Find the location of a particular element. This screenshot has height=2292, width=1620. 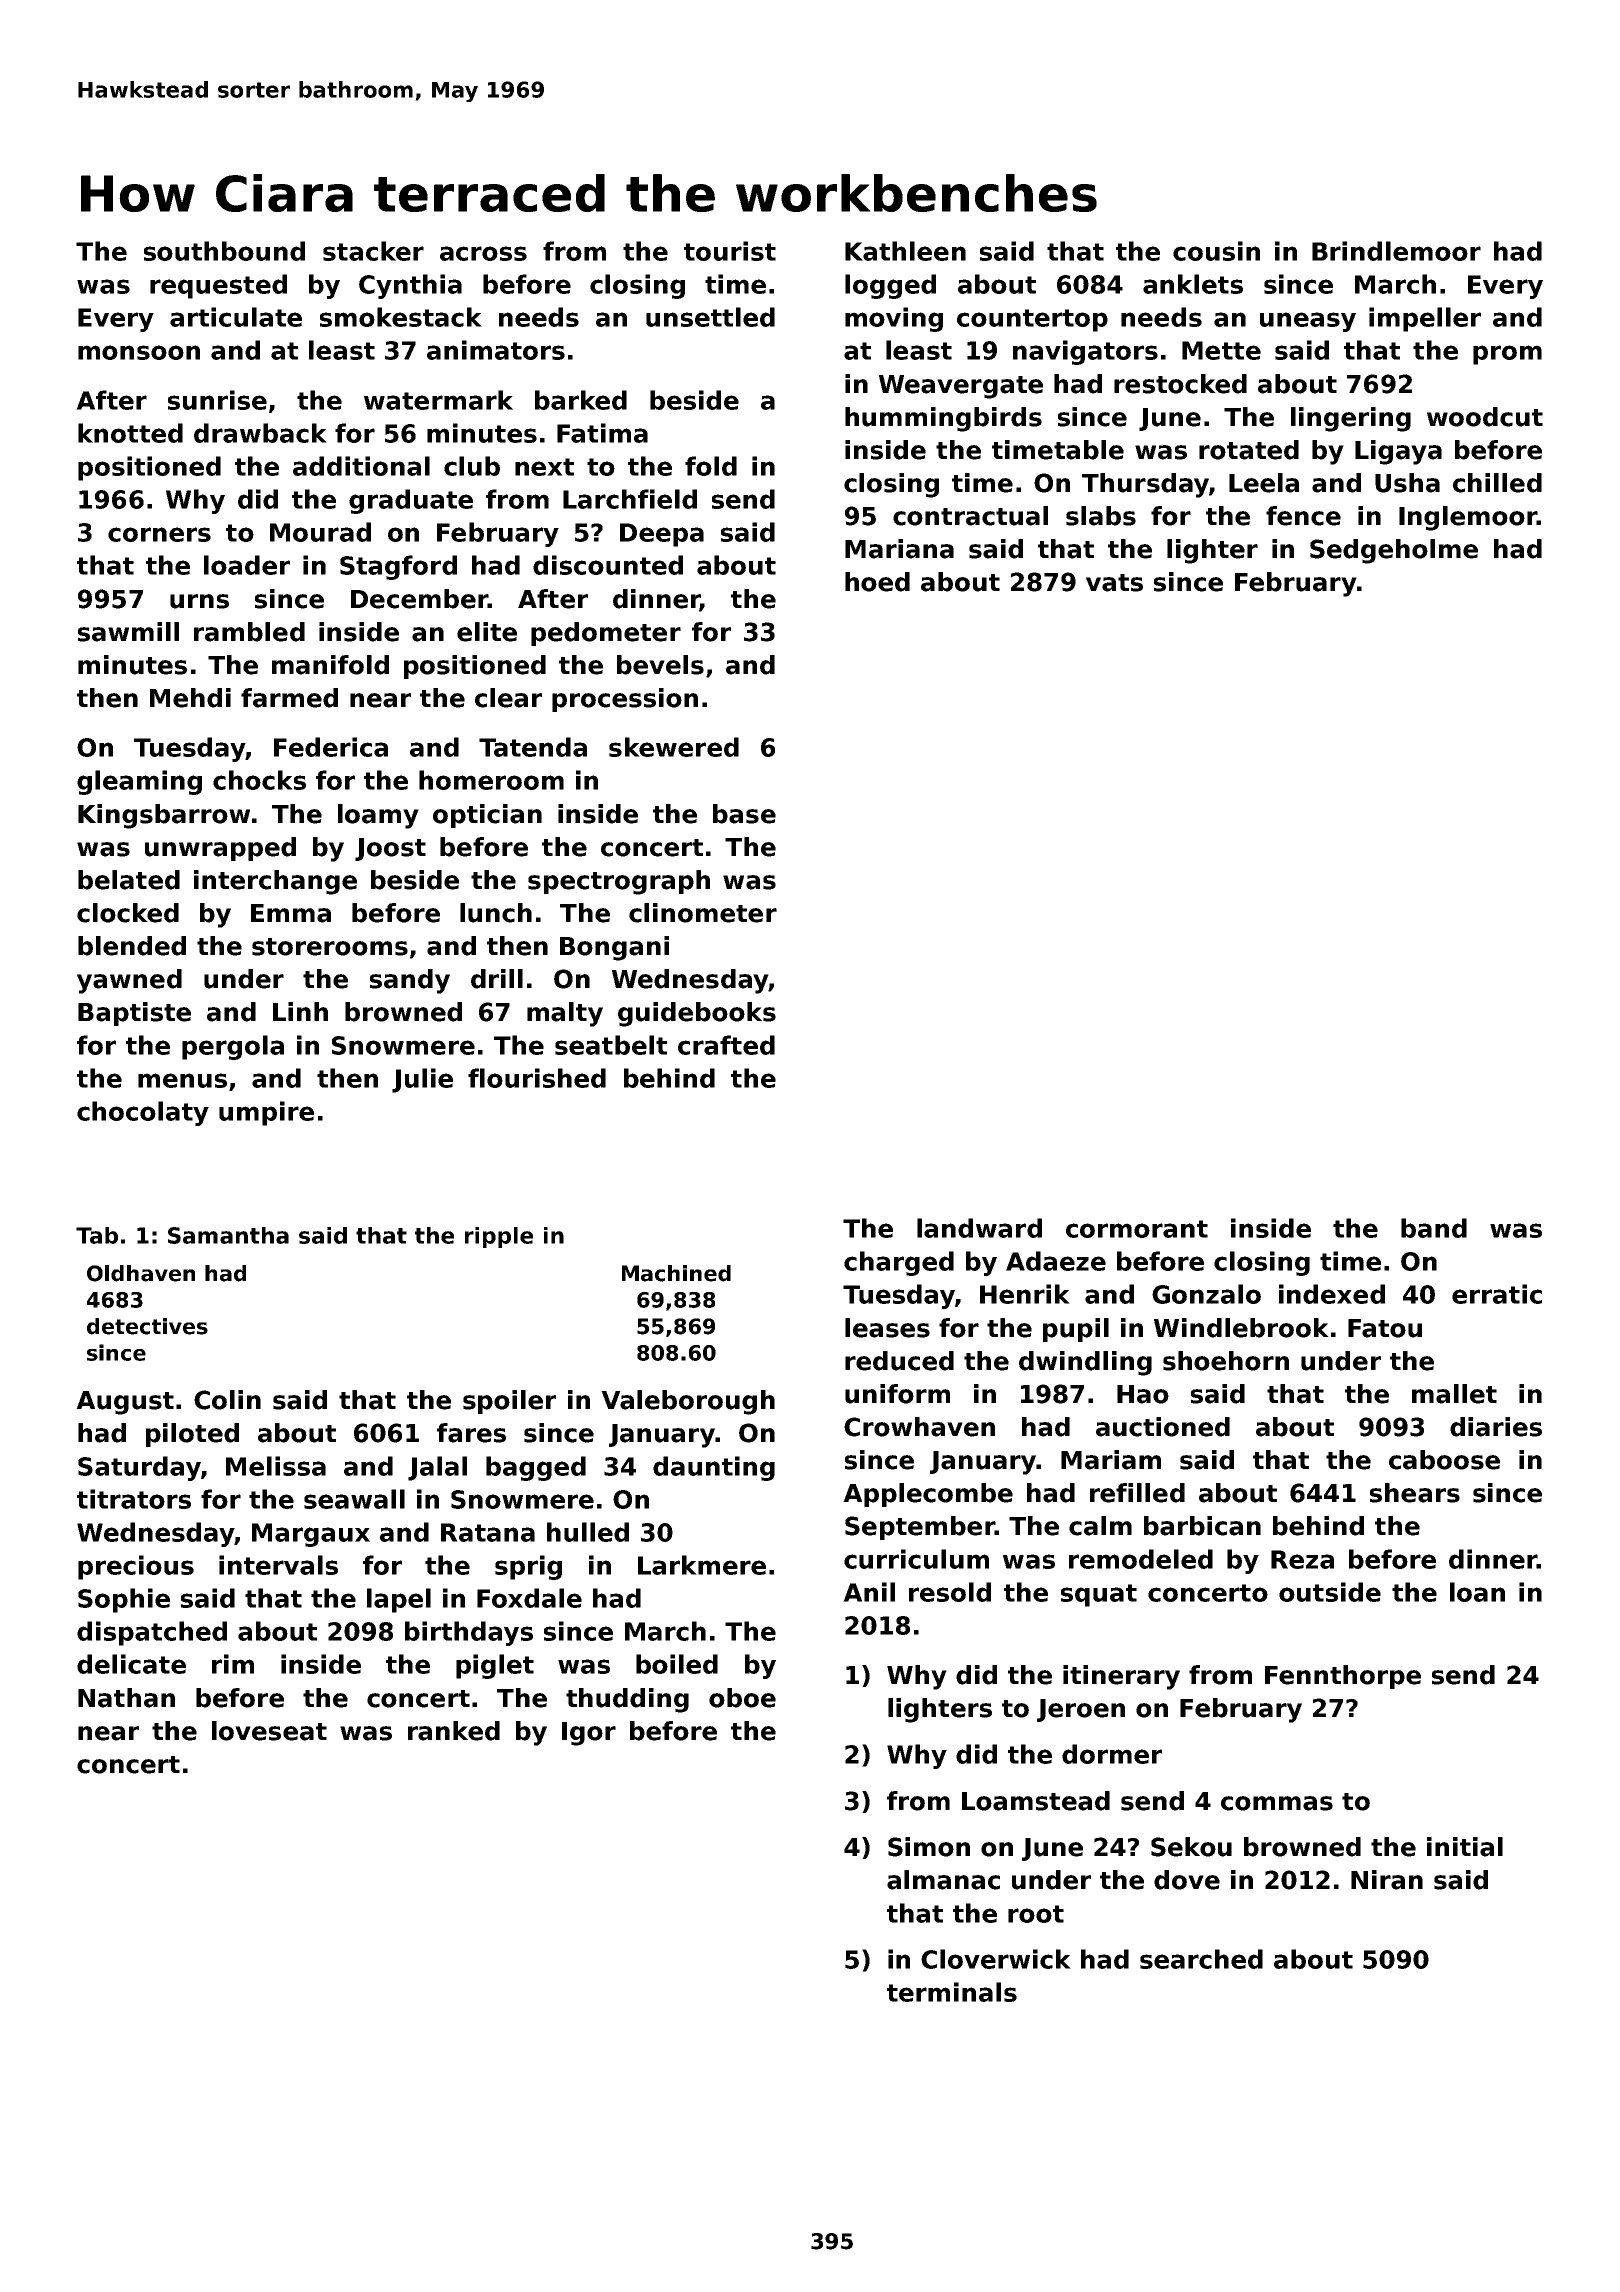

Cloverwick is located at coordinates (996, 1959).
